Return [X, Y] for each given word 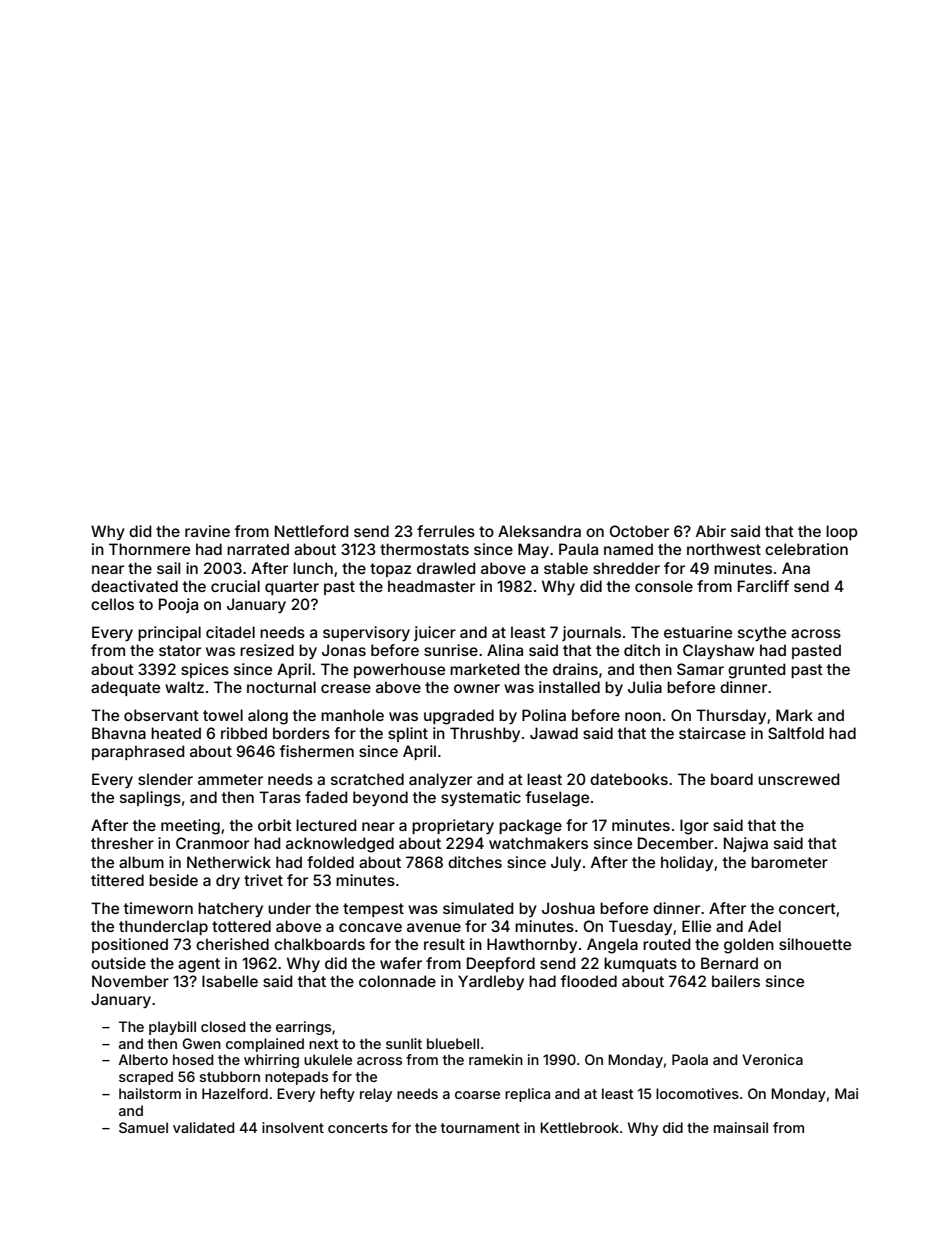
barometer [789, 862]
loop [842, 532]
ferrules [446, 531]
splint [408, 734]
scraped [146, 1078]
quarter [292, 588]
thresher [122, 843]
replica [527, 1095]
